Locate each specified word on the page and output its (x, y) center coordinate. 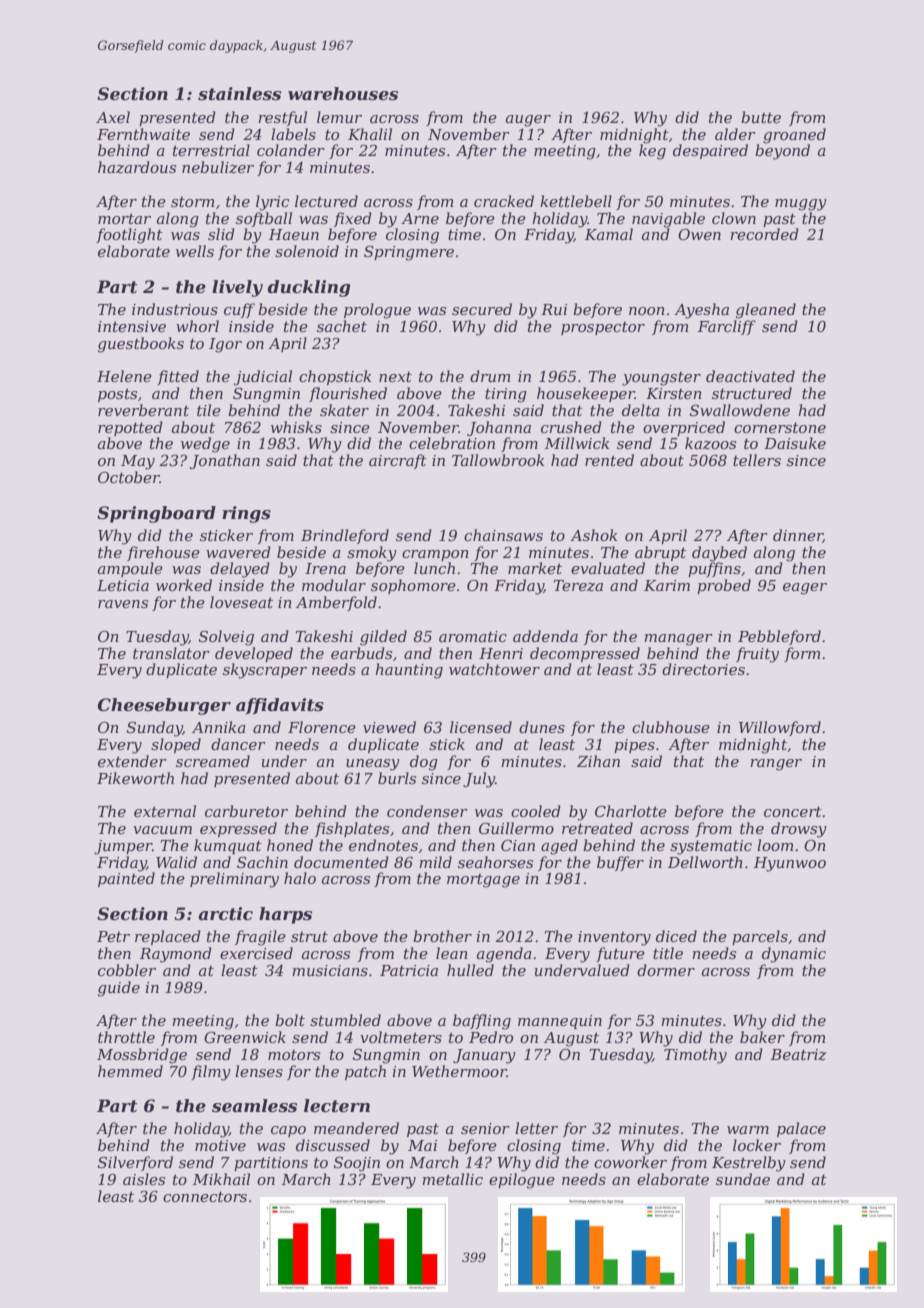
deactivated (750, 376)
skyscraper (265, 671)
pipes (634, 746)
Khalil (370, 134)
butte (761, 117)
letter (536, 1128)
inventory (614, 938)
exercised (256, 953)
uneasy (373, 765)
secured (482, 309)
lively (237, 288)
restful (282, 118)
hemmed (130, 1071)
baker (762, 1037)
